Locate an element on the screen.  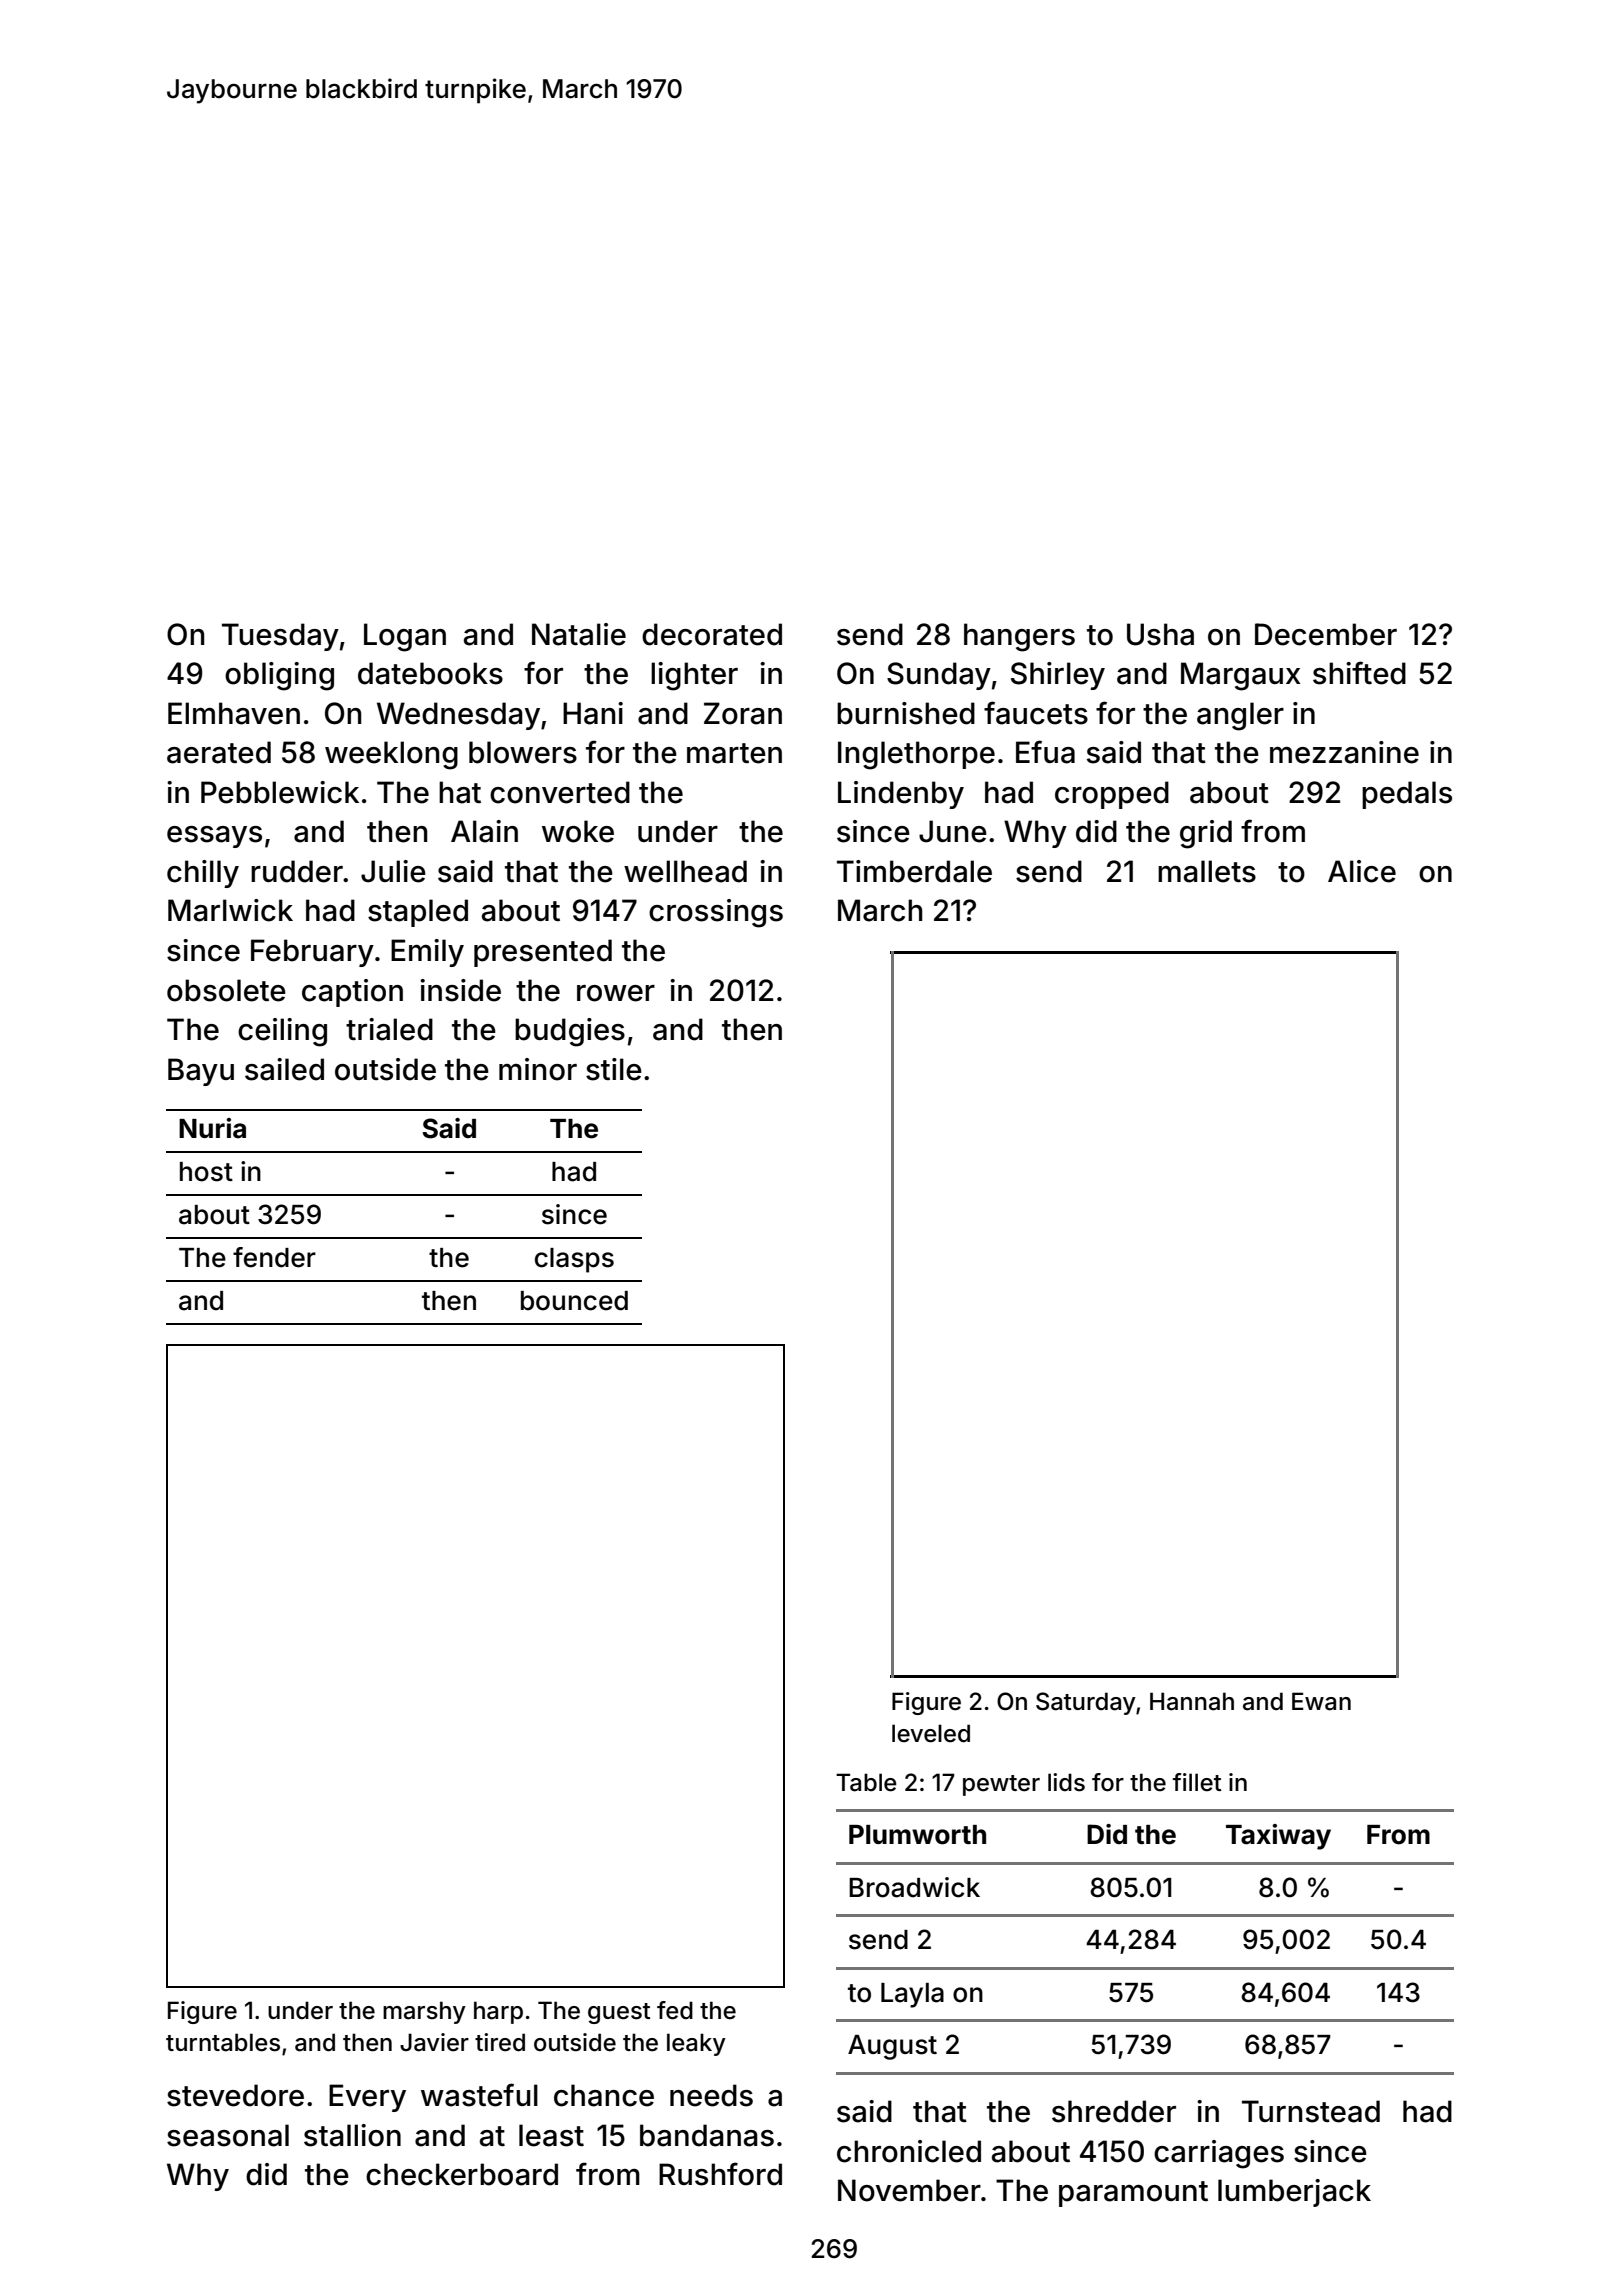
marshy is located at coordinates (424, 2012).
